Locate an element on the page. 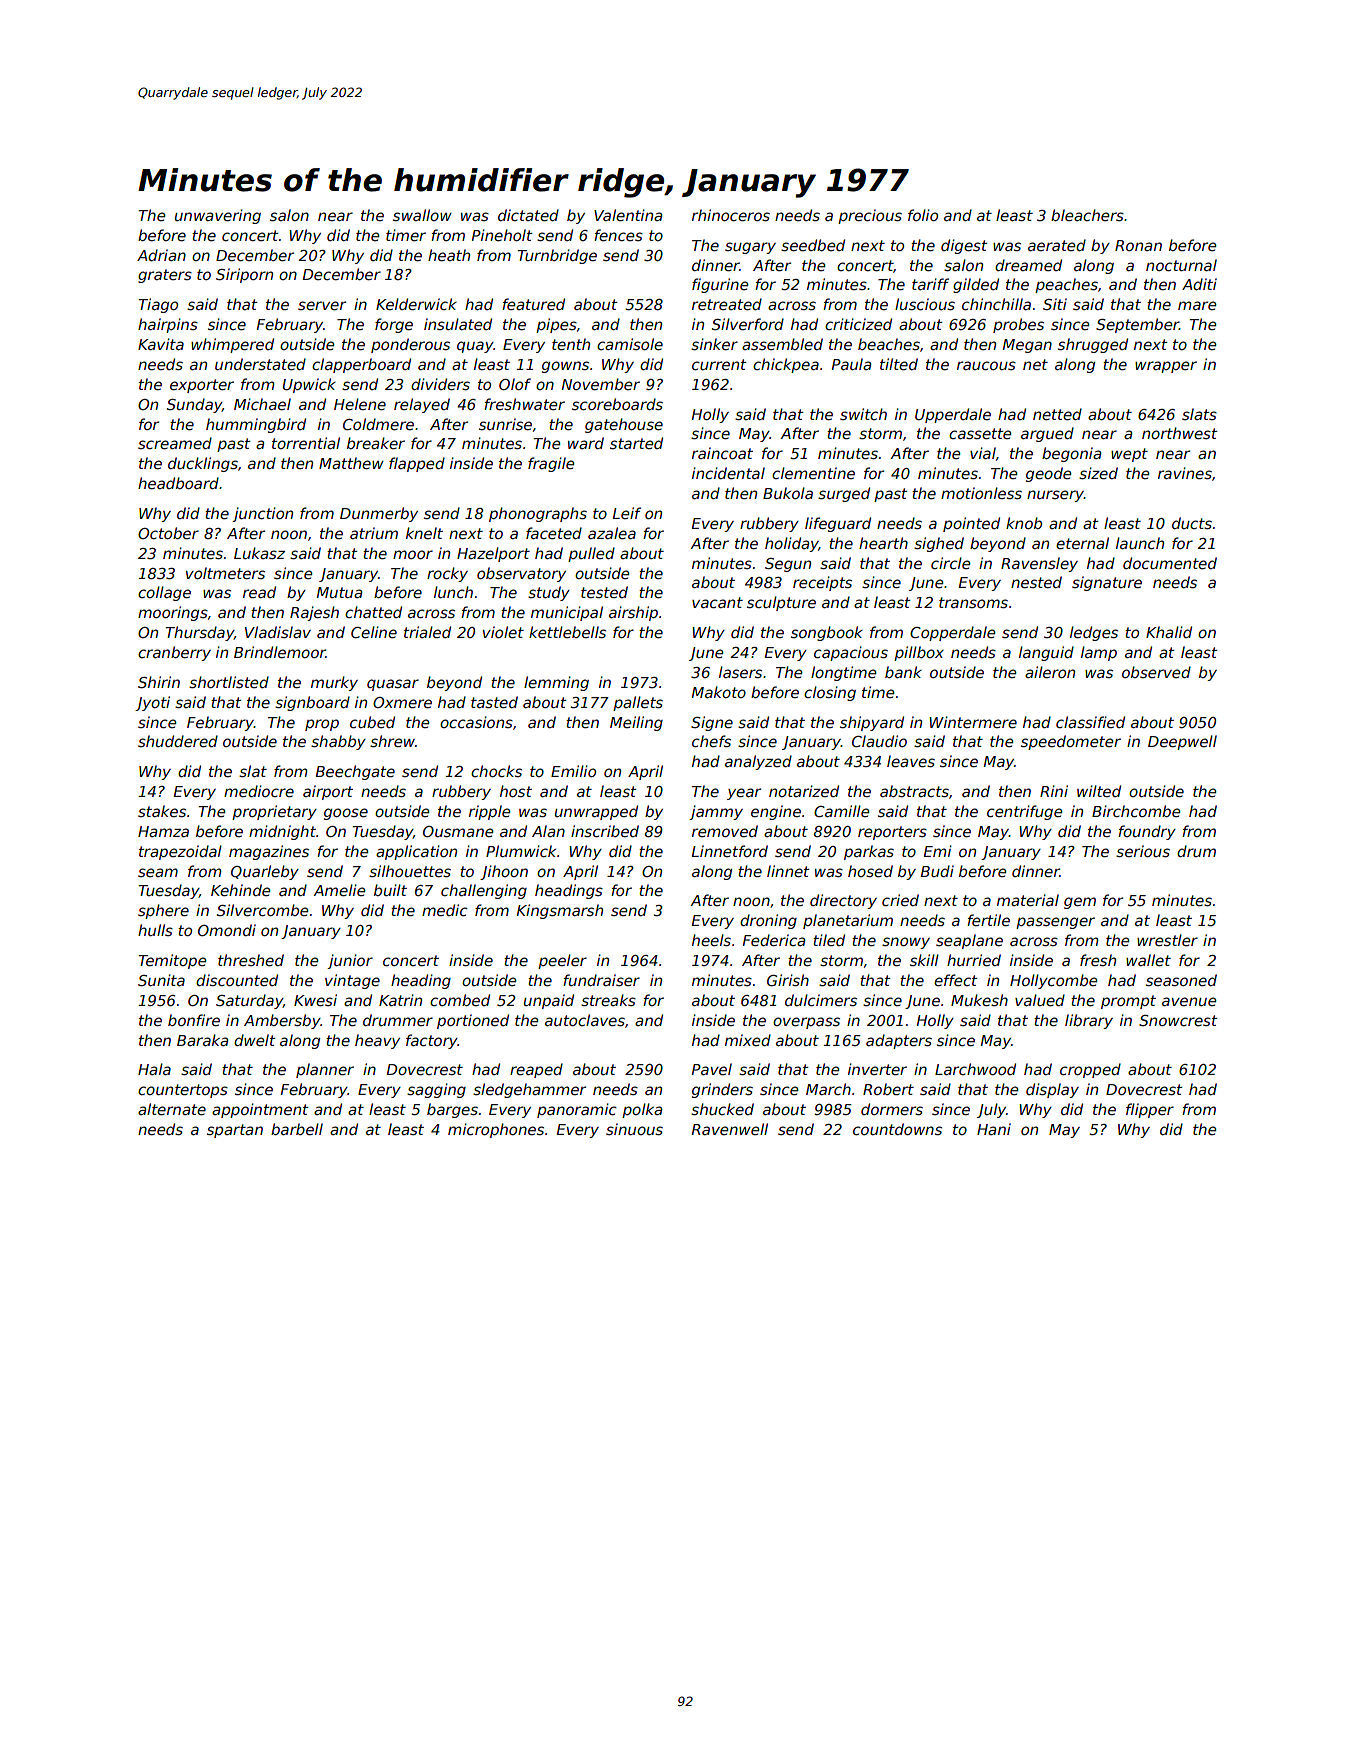 The width and height of the page is (1355, 1753). unwrapped is located at coordinates (596, 812).
